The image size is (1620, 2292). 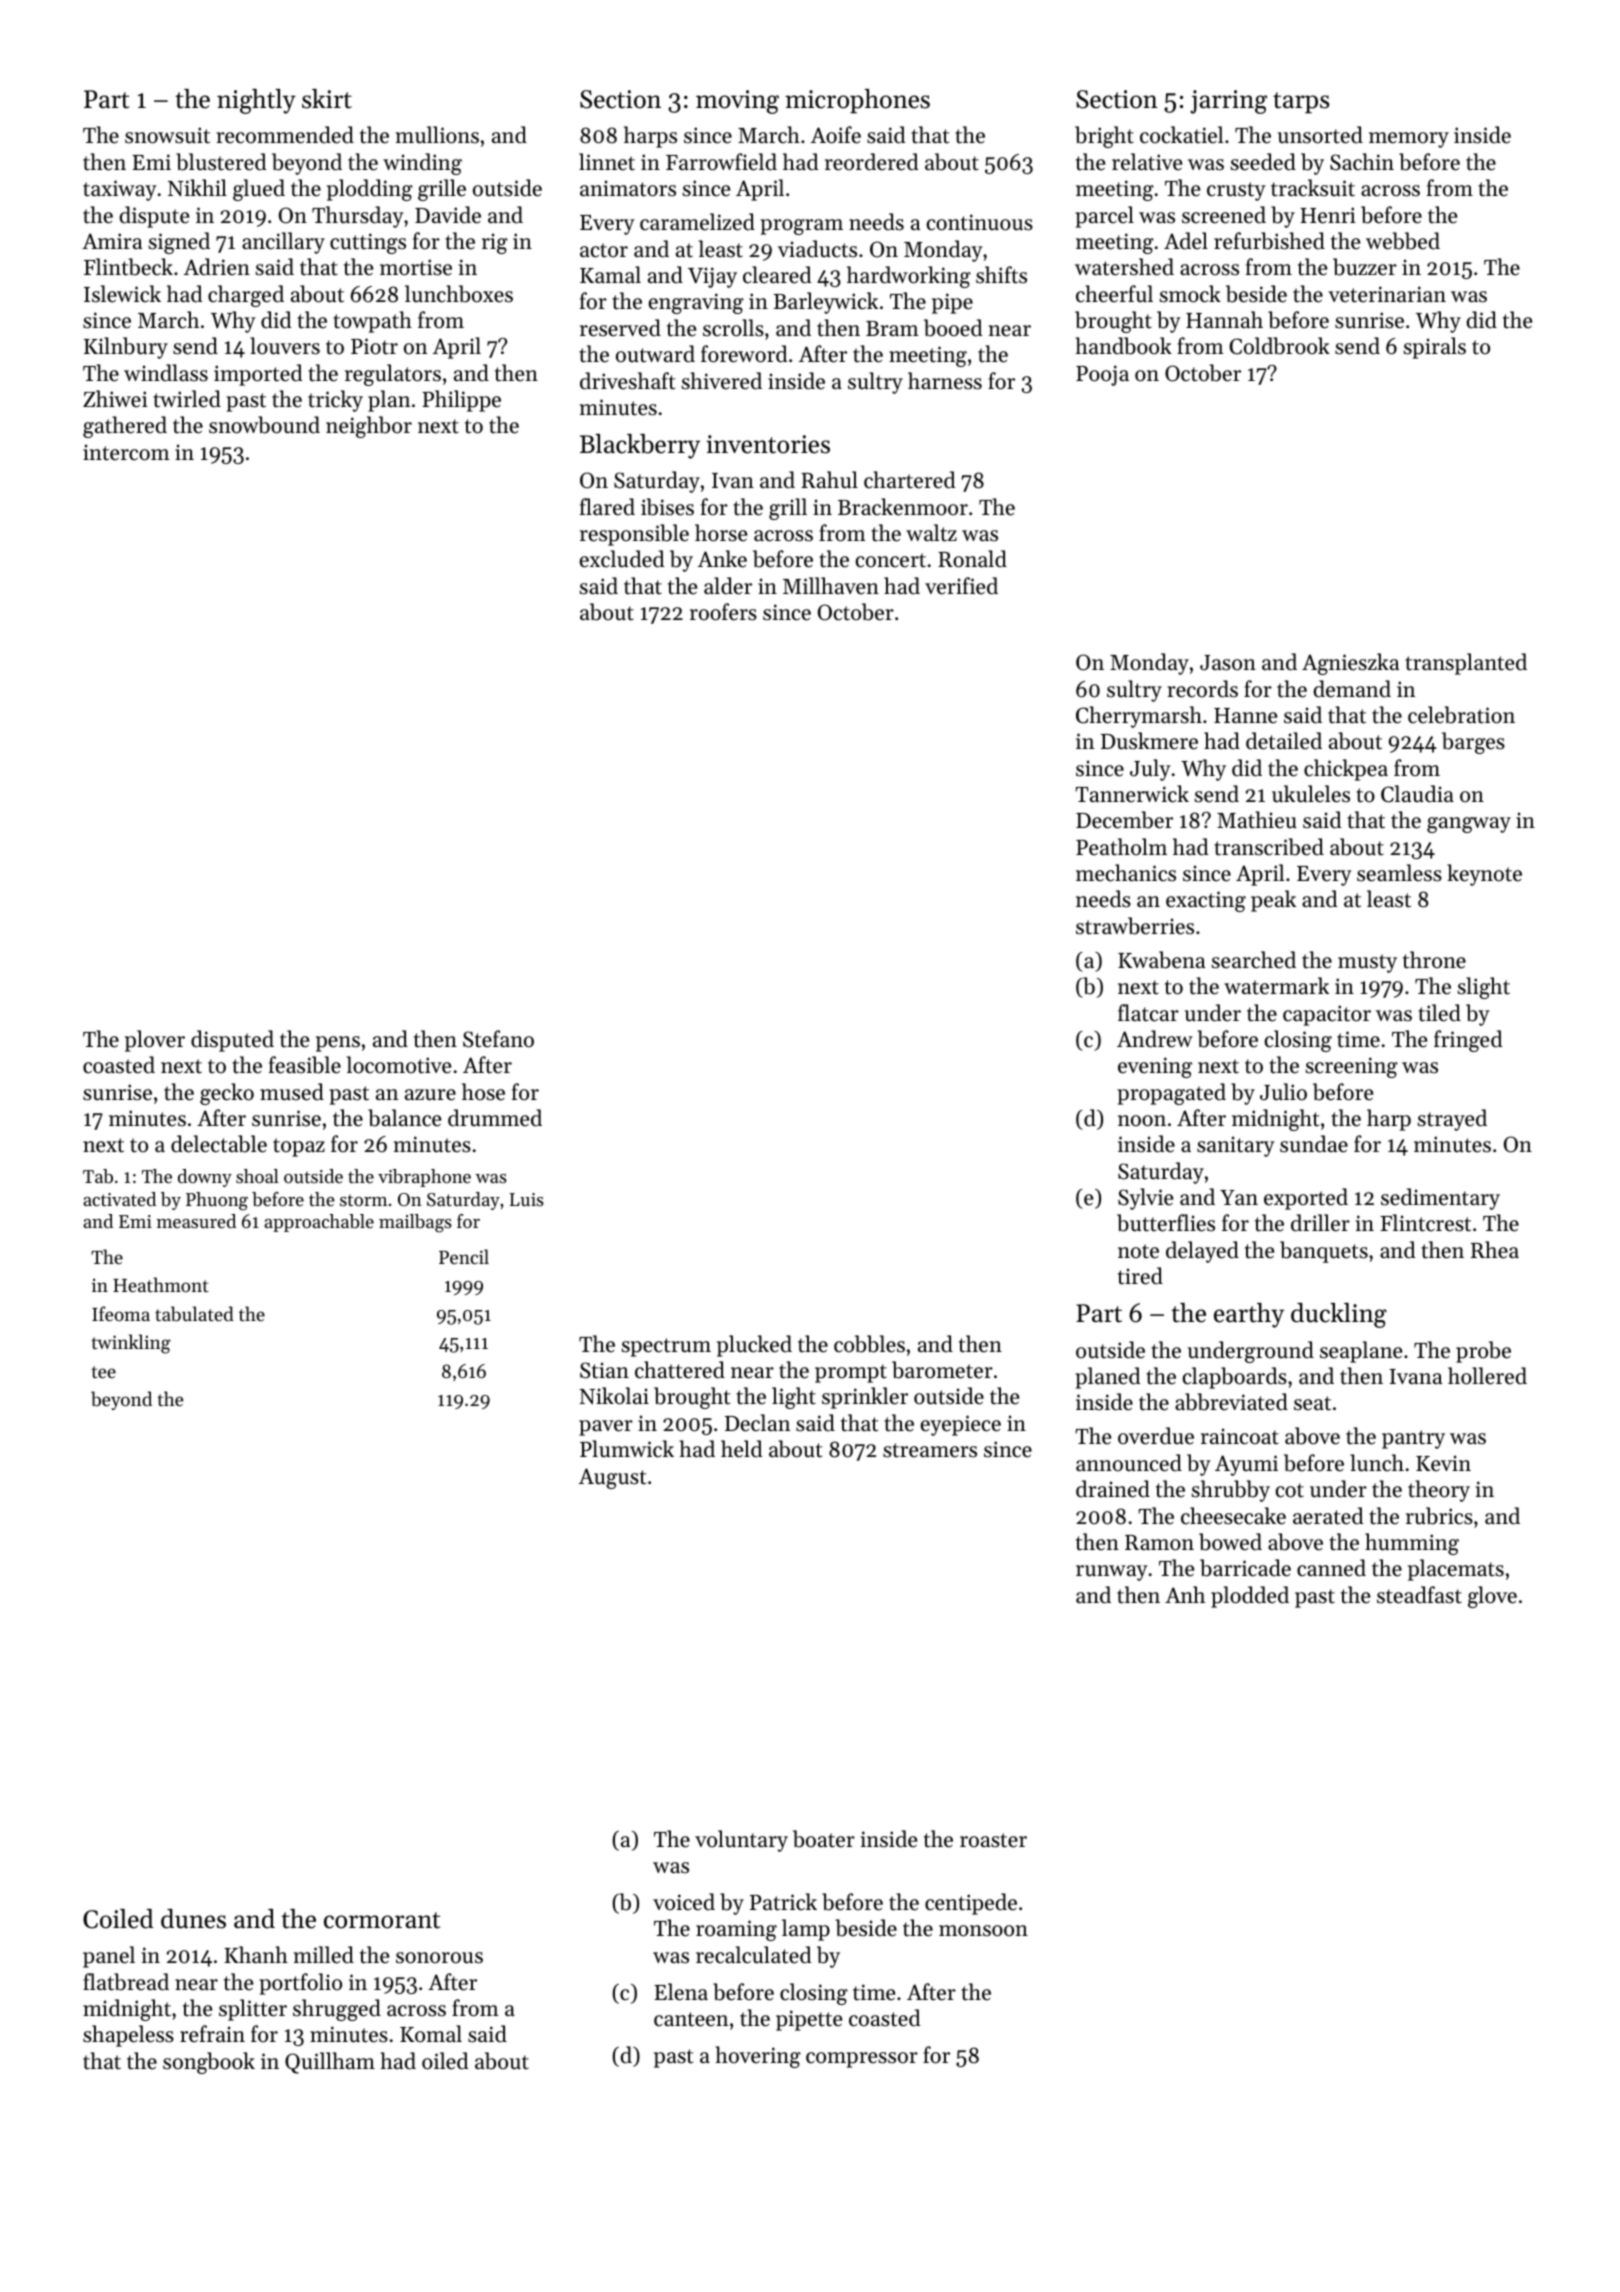 What do you see at coordinates (330, 2063) in the screenshot?
I see `Quillham` at bounding box center [330, 2063].
